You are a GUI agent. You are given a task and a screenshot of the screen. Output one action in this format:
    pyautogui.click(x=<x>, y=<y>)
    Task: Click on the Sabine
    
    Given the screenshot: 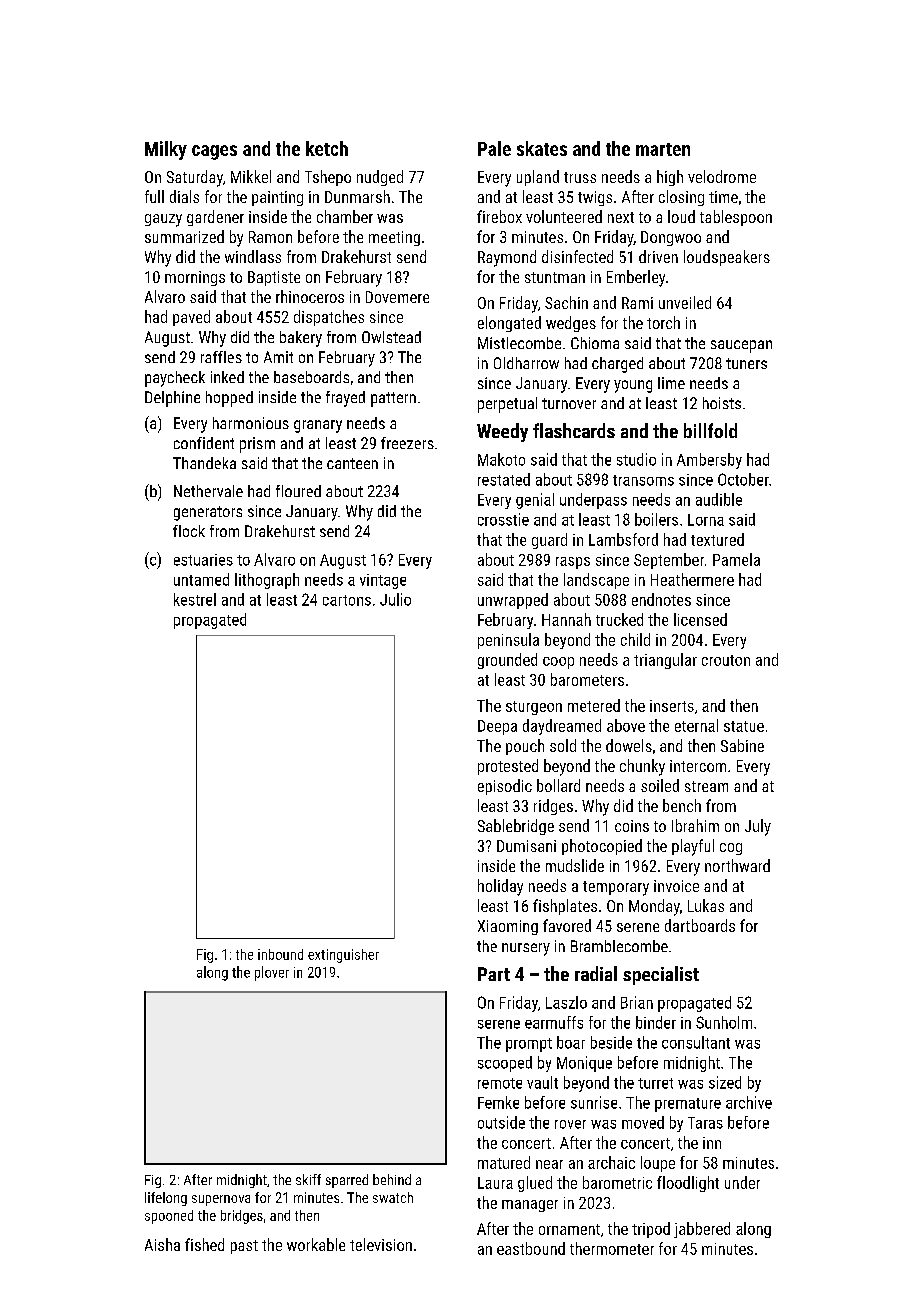 What is the action you would take?
    pyautogui.click(x=742, y=745)
